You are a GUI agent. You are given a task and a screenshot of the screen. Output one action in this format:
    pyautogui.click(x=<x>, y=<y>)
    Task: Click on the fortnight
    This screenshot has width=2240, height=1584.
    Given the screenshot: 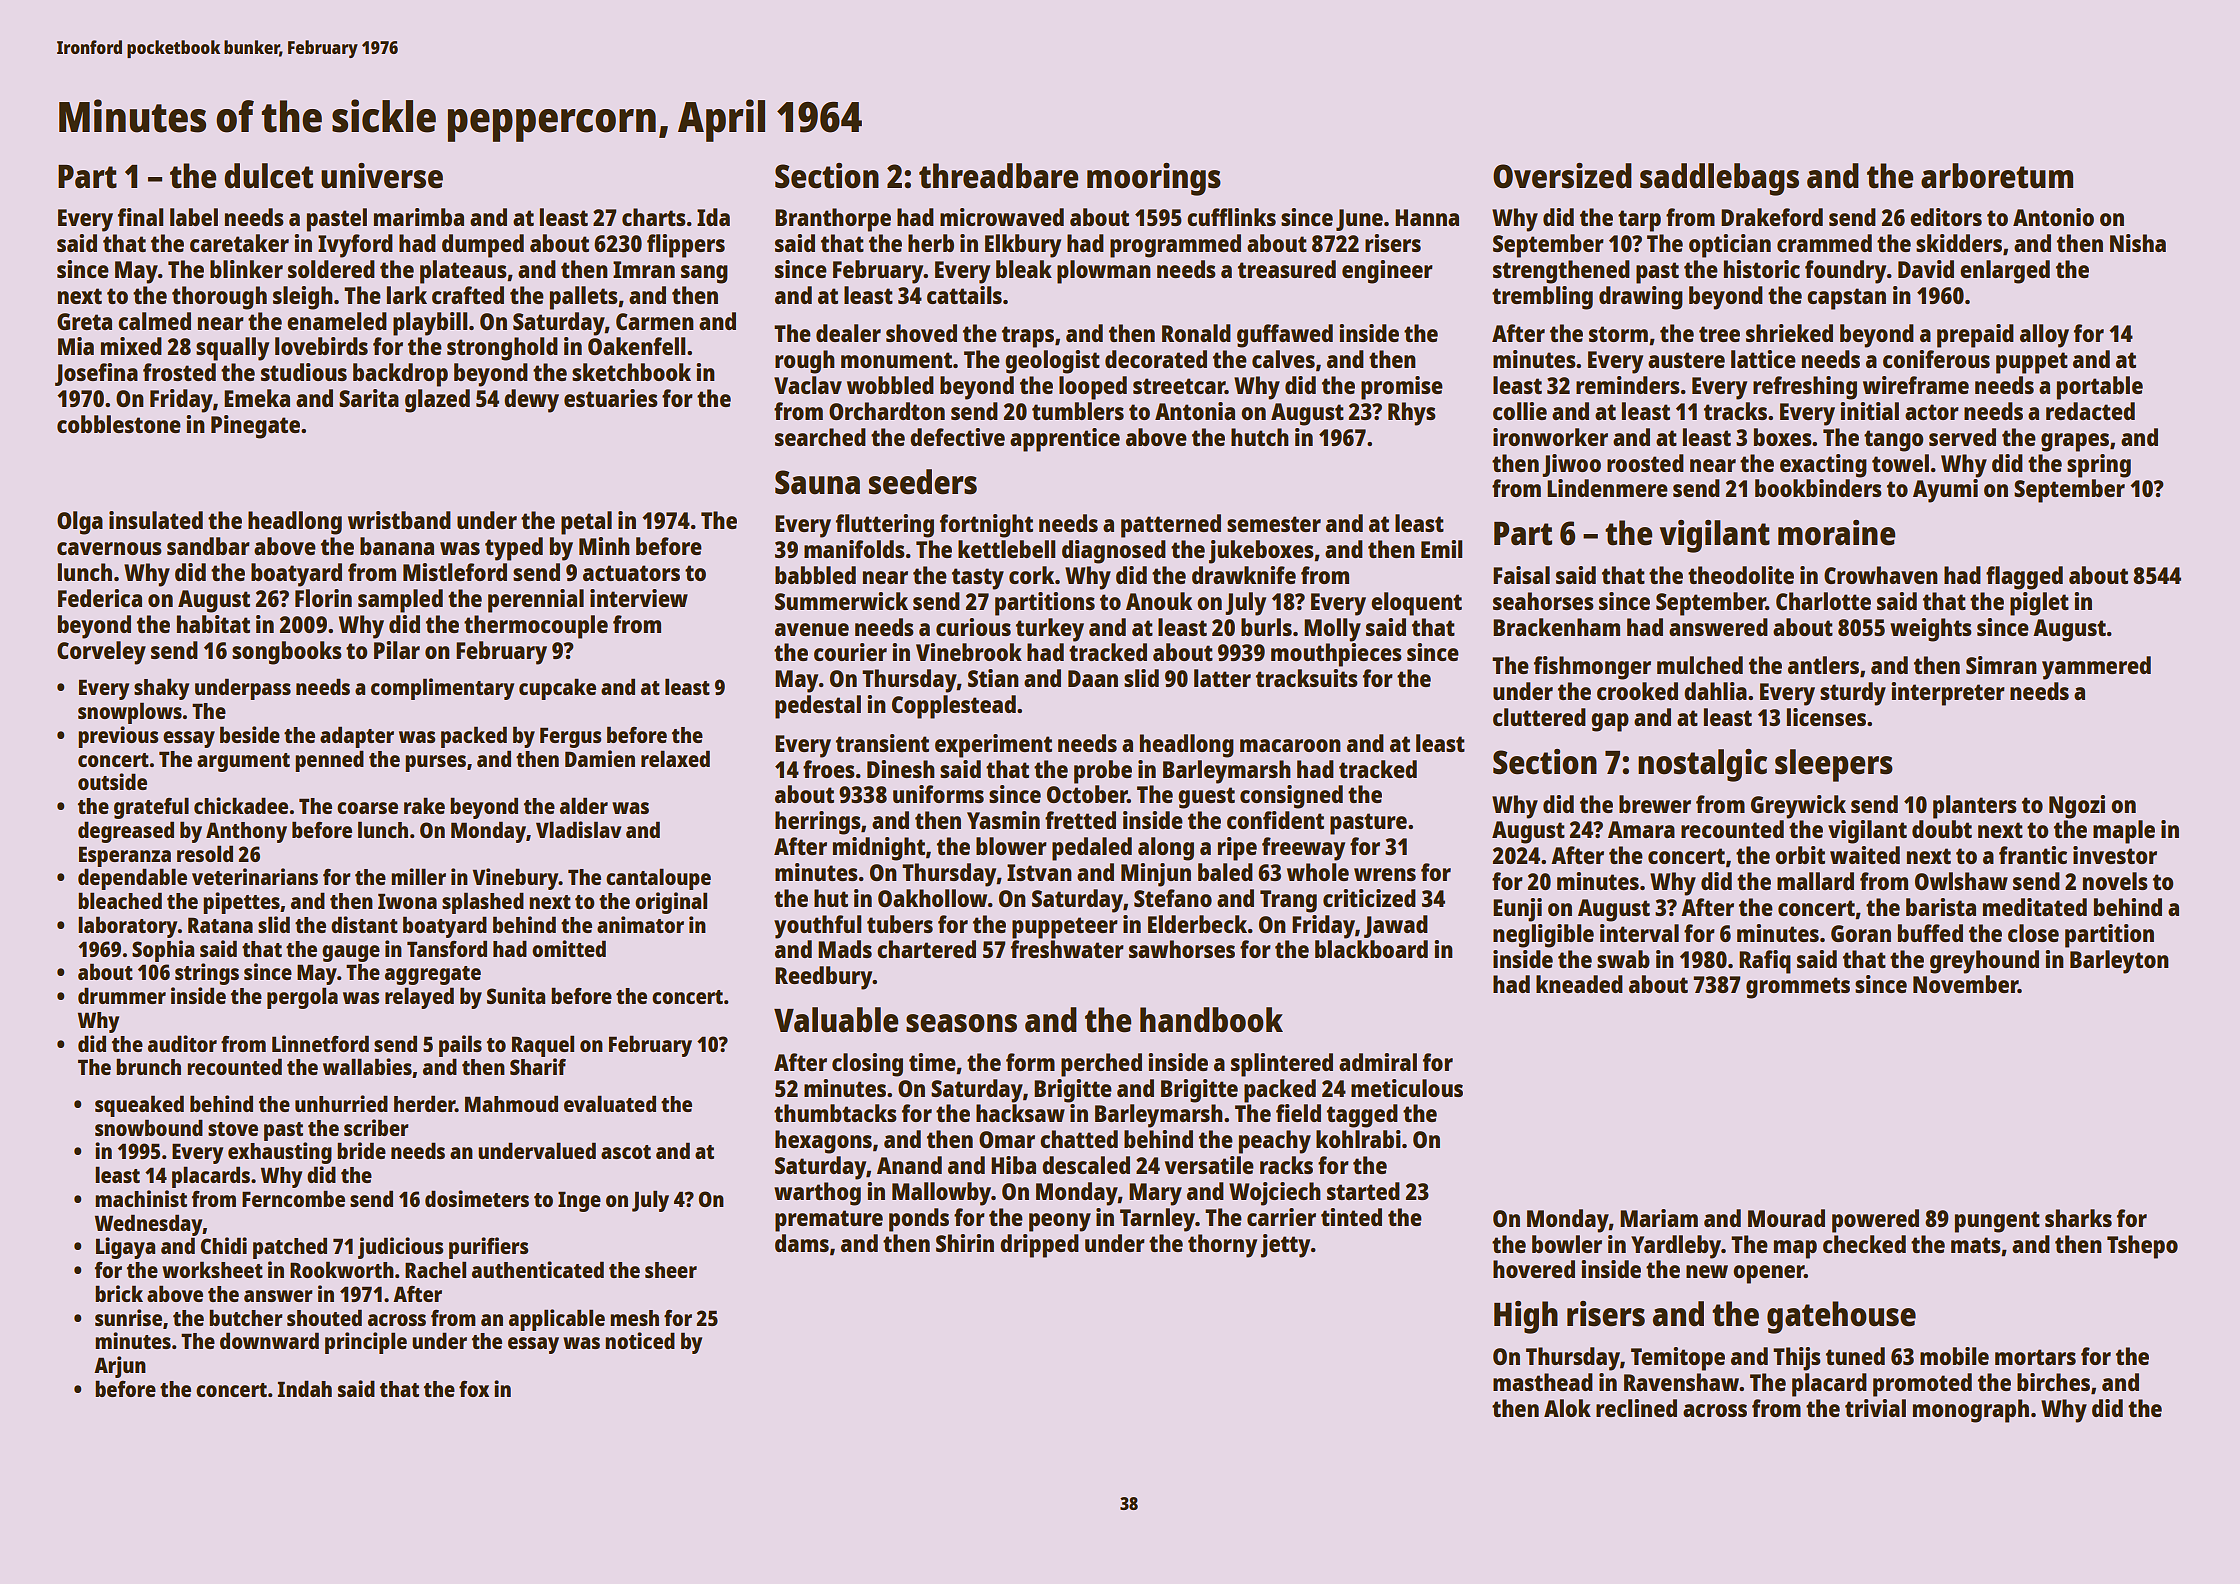 What is the action you would take?
    pyautogui.click(x=986, y=526)
